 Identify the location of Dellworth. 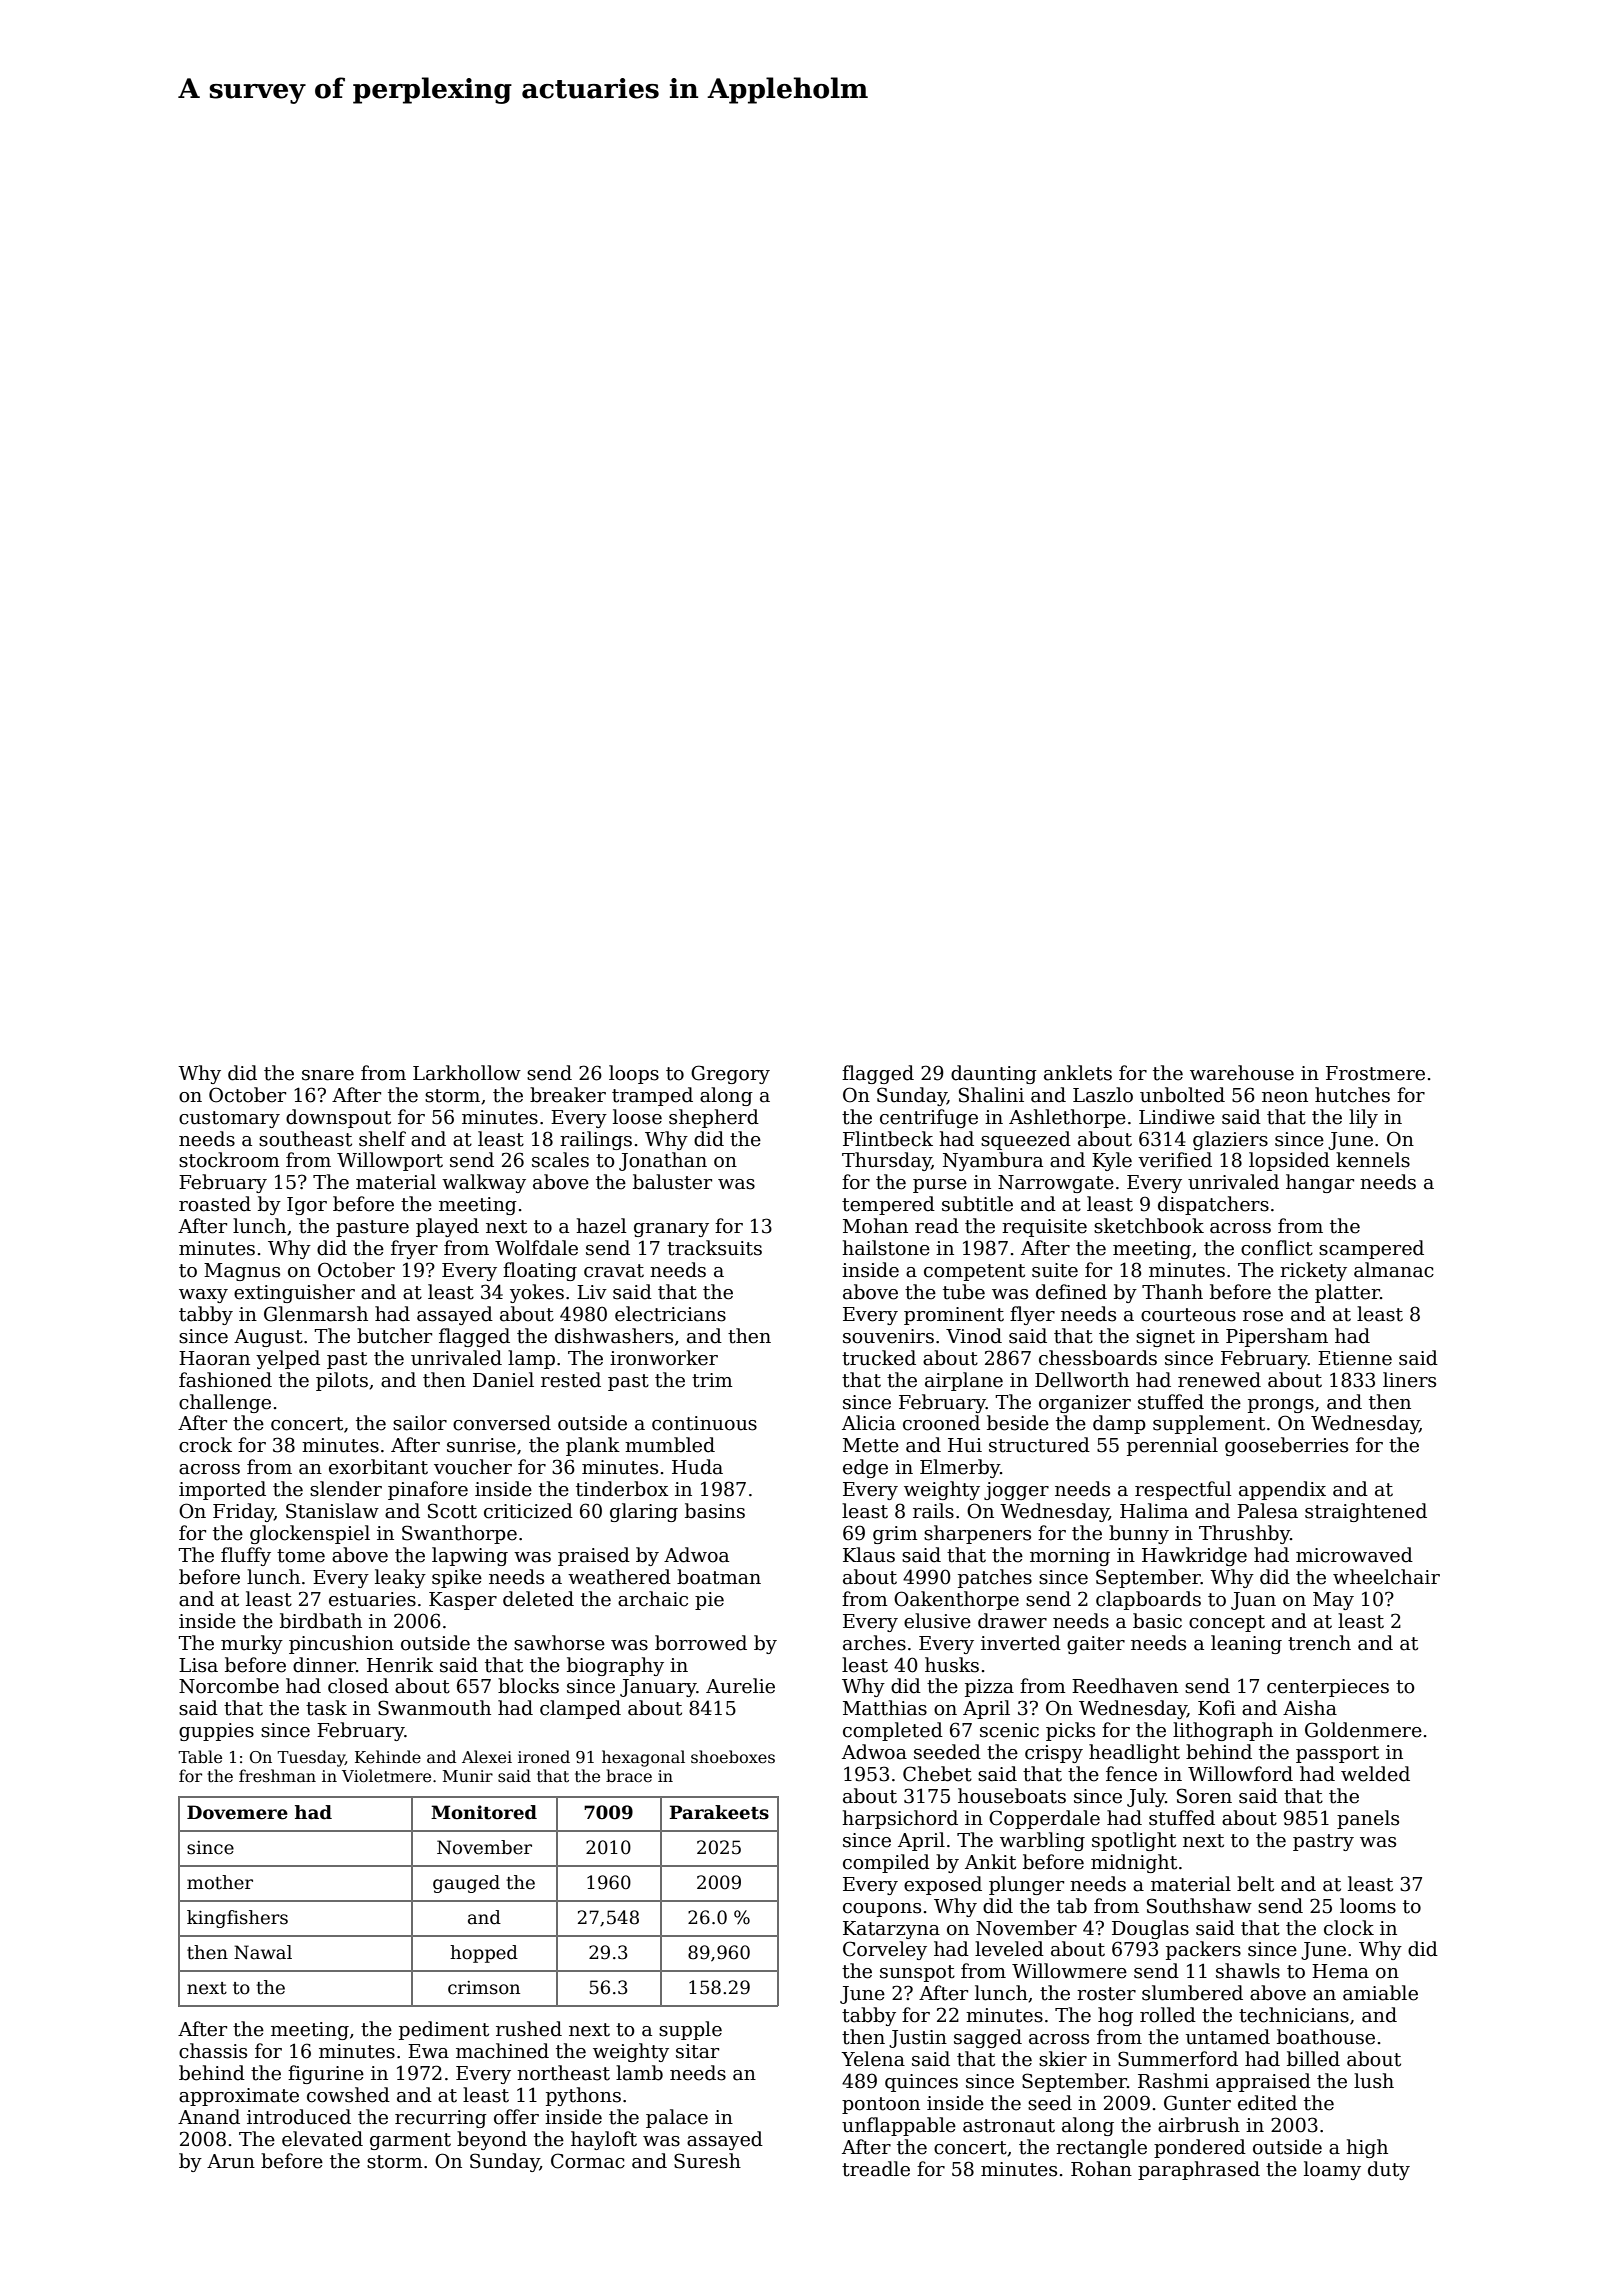
(1082, 1380).
